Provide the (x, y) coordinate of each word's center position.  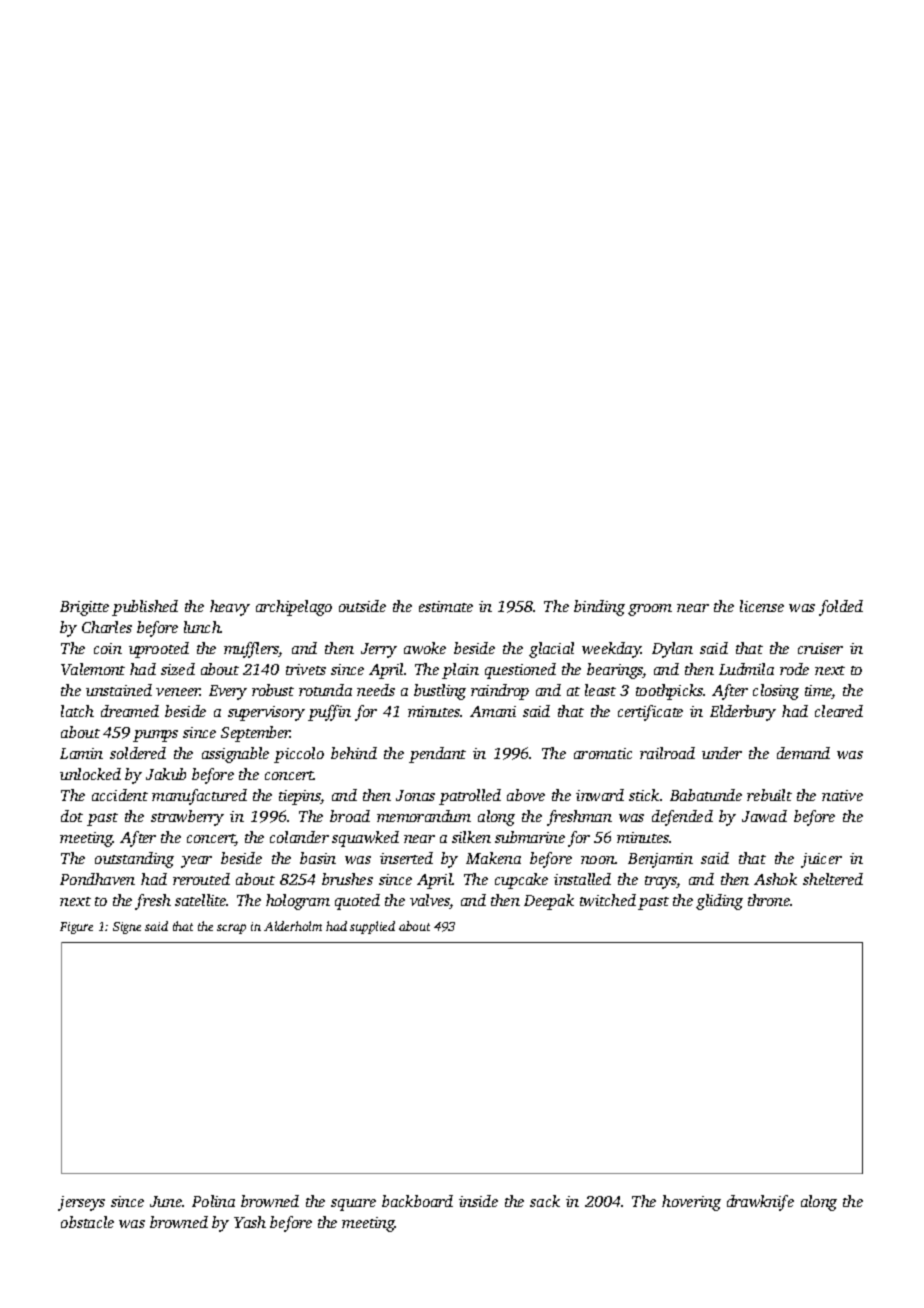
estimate (446, 606)
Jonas (415, 795)
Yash (250, 1222)
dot (72, 816)
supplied (372, 927)
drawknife (760, 1203)
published (145, 608)
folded (841, 608)
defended (682, 818)
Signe (127, 928)
